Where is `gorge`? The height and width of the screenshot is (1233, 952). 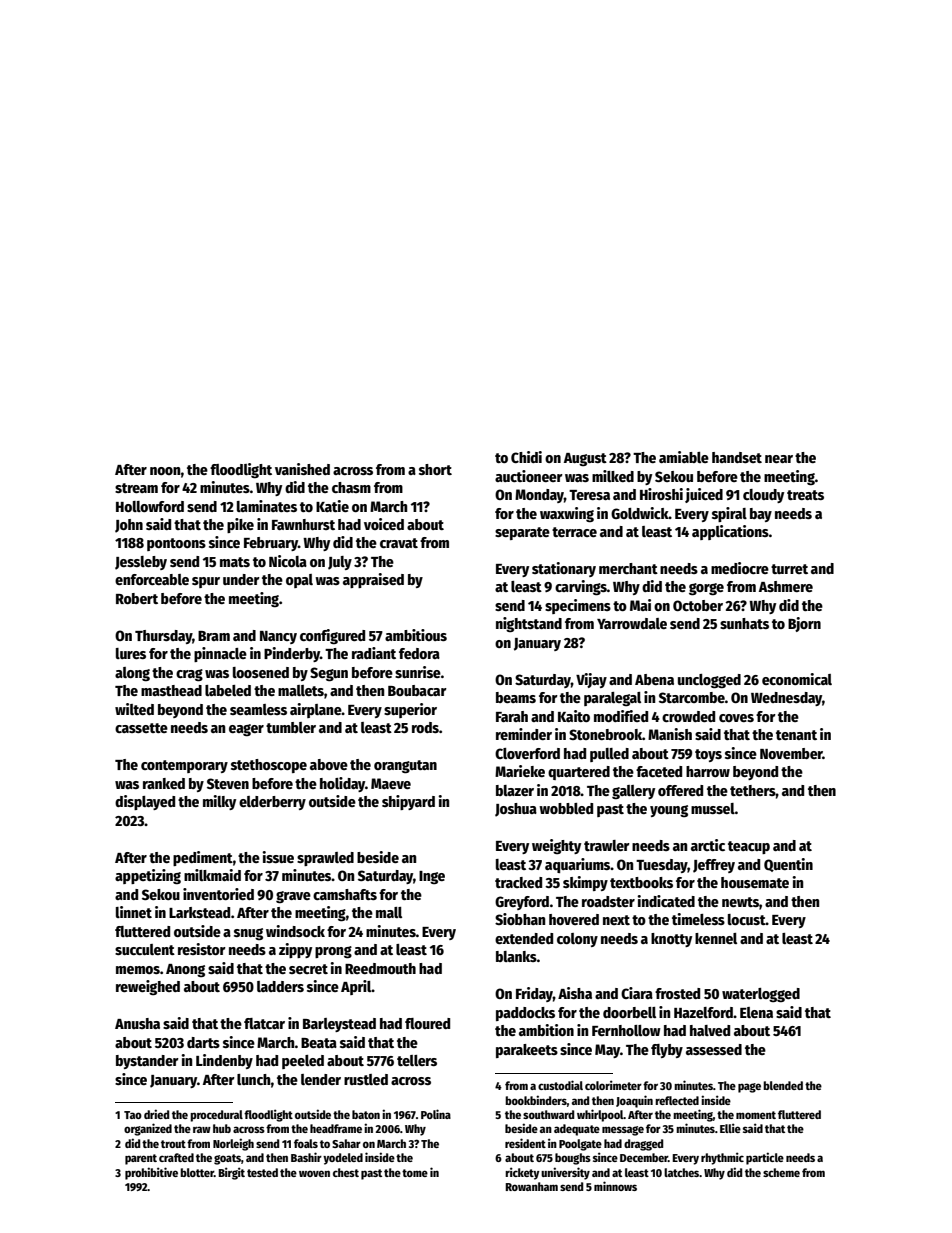 gorge is located at coordinates (706, 589).
